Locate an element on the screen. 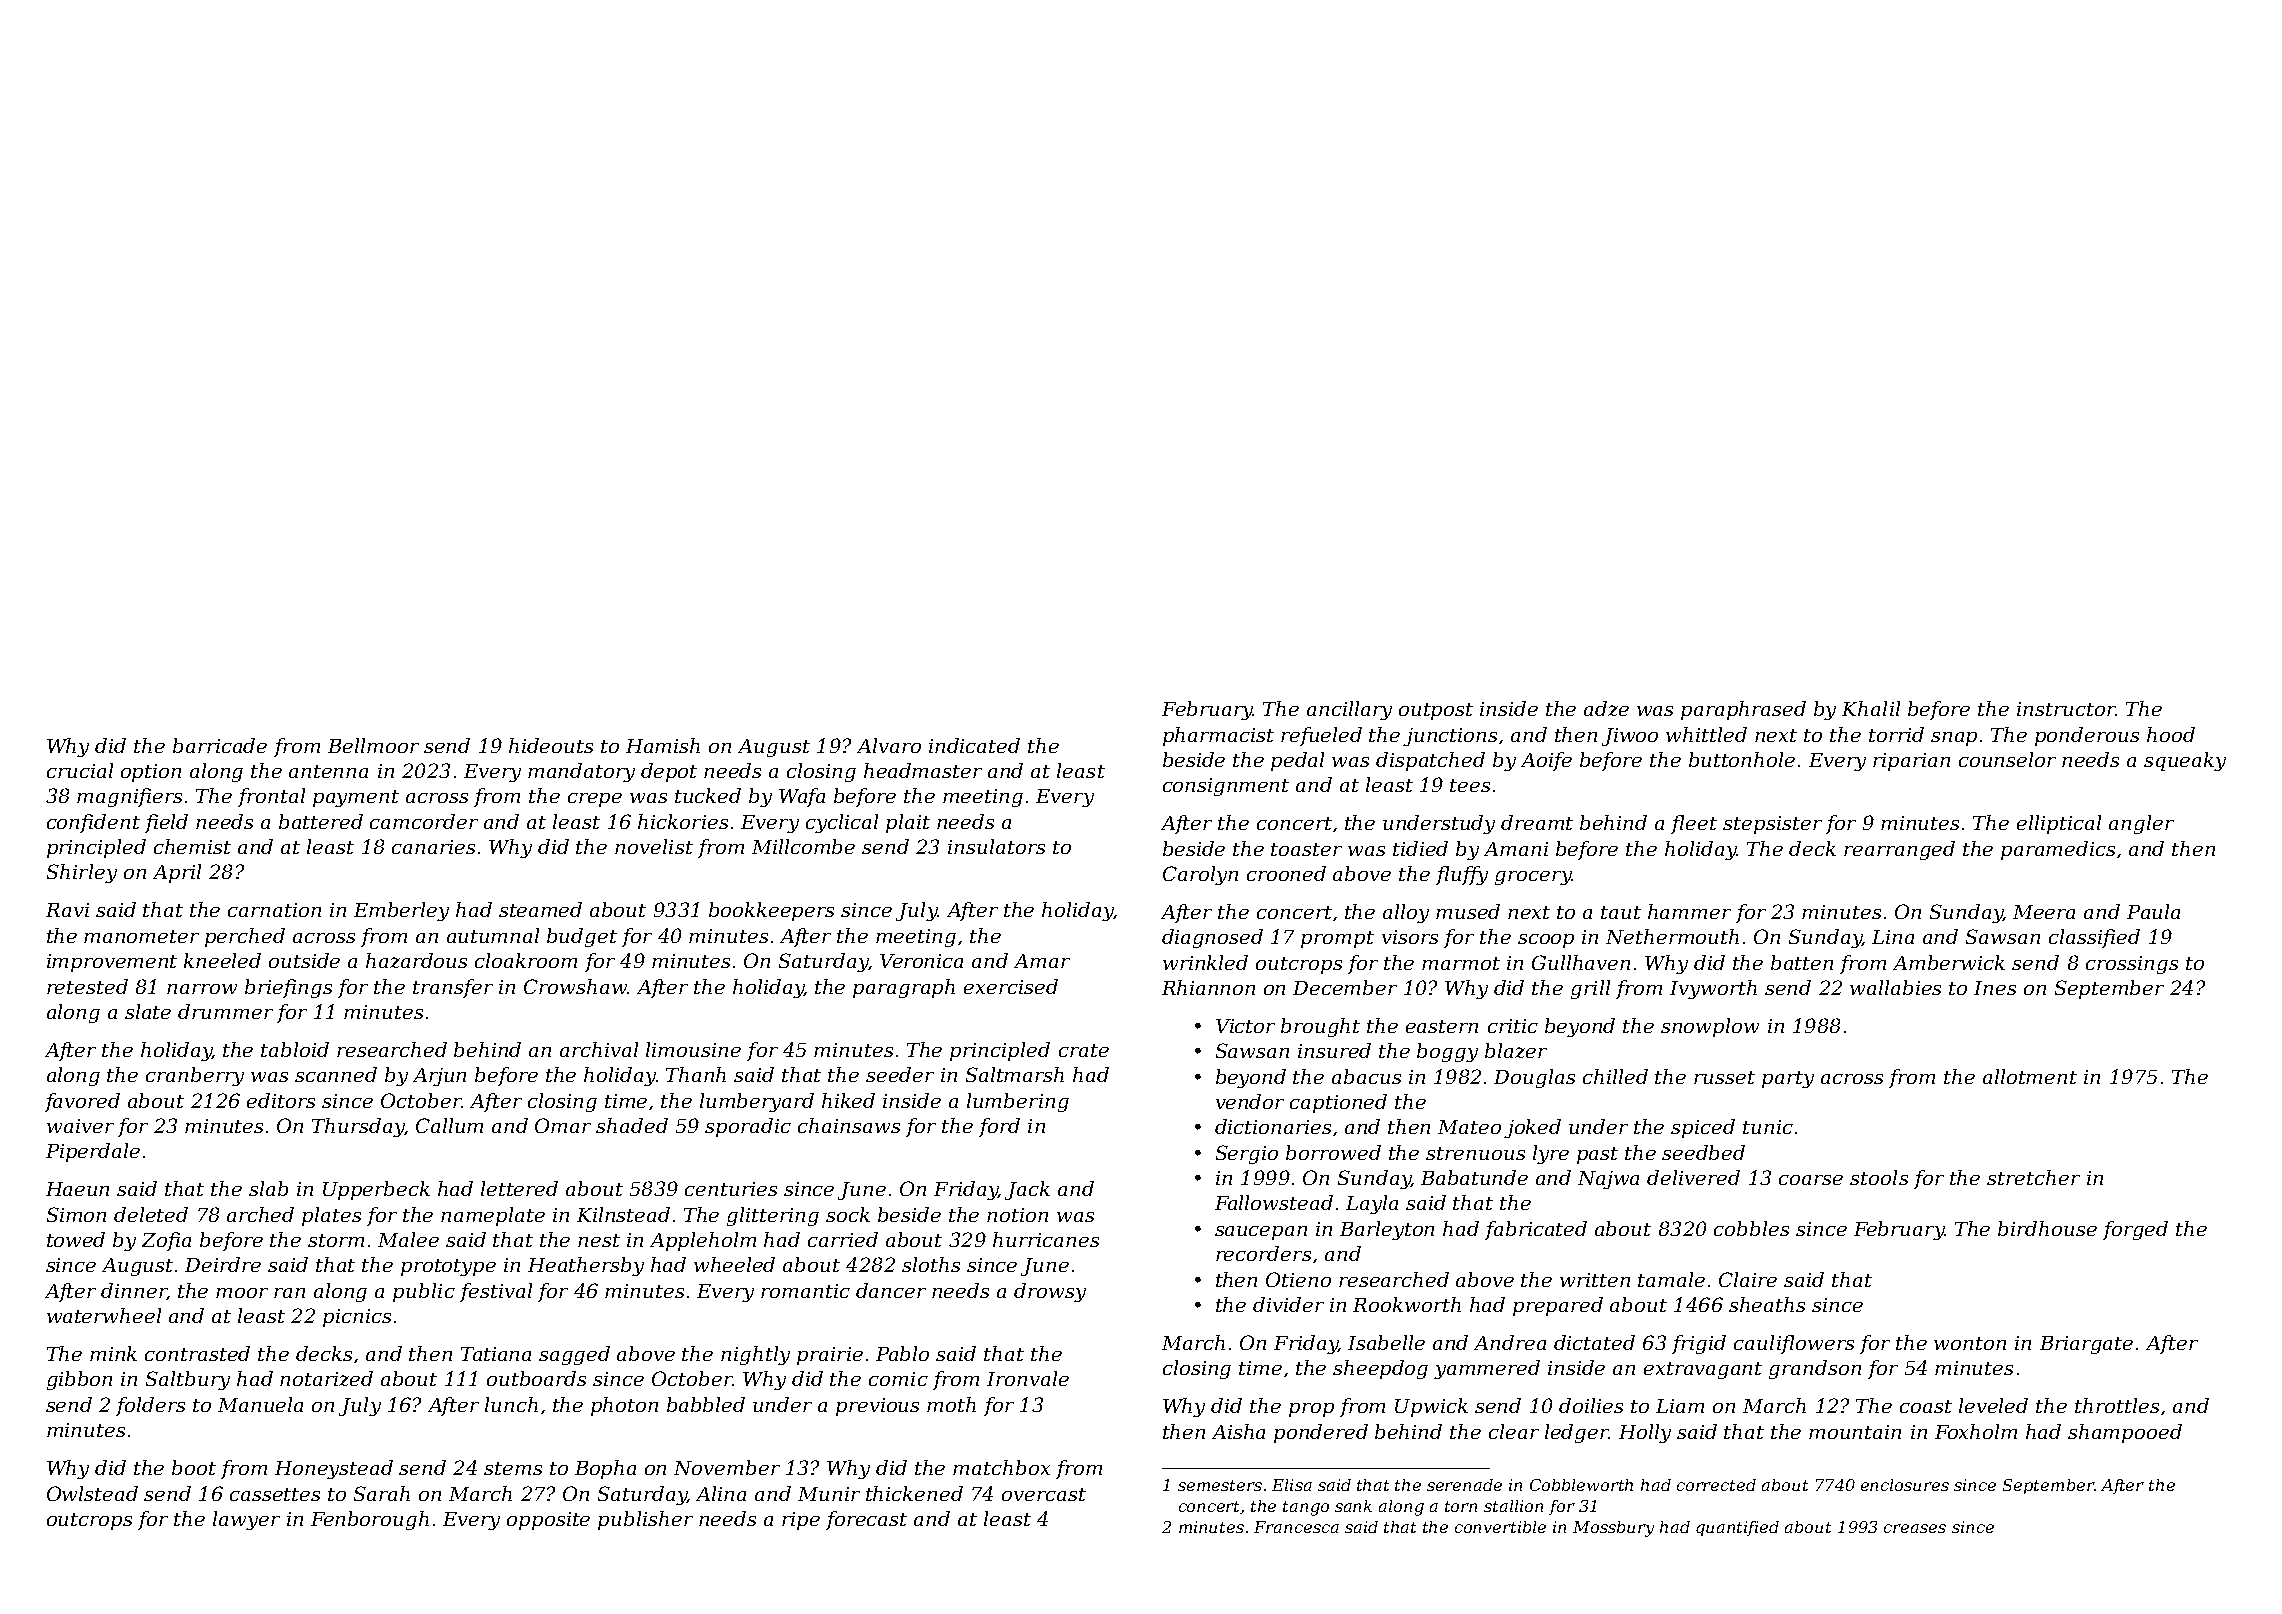 Image resolution: width=2282 pixels, height=1614 pixels. Isabelle is located at coordinates (1386, 1342).
